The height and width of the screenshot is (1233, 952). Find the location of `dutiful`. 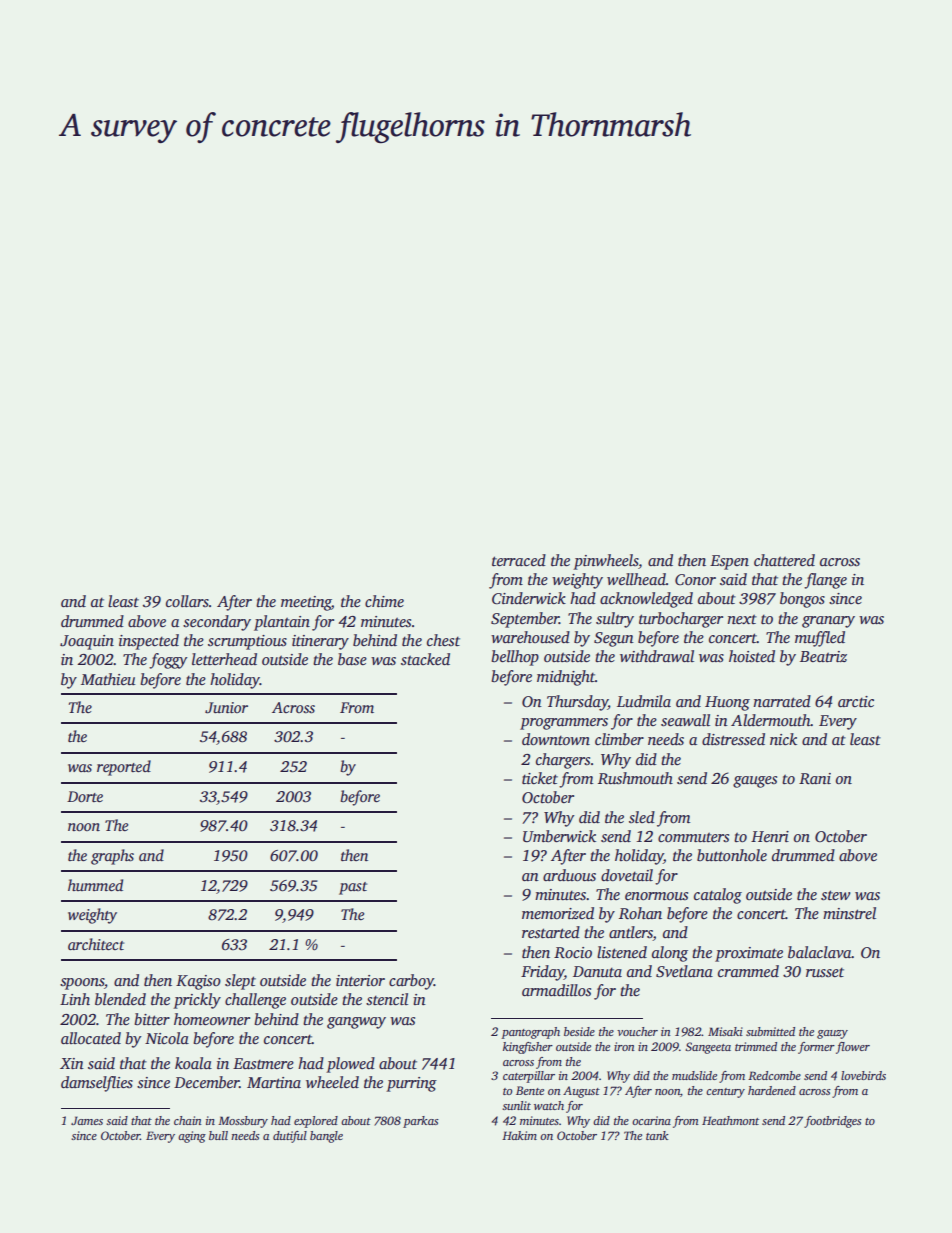

dutiful is located at coordinates (290, 1137).
